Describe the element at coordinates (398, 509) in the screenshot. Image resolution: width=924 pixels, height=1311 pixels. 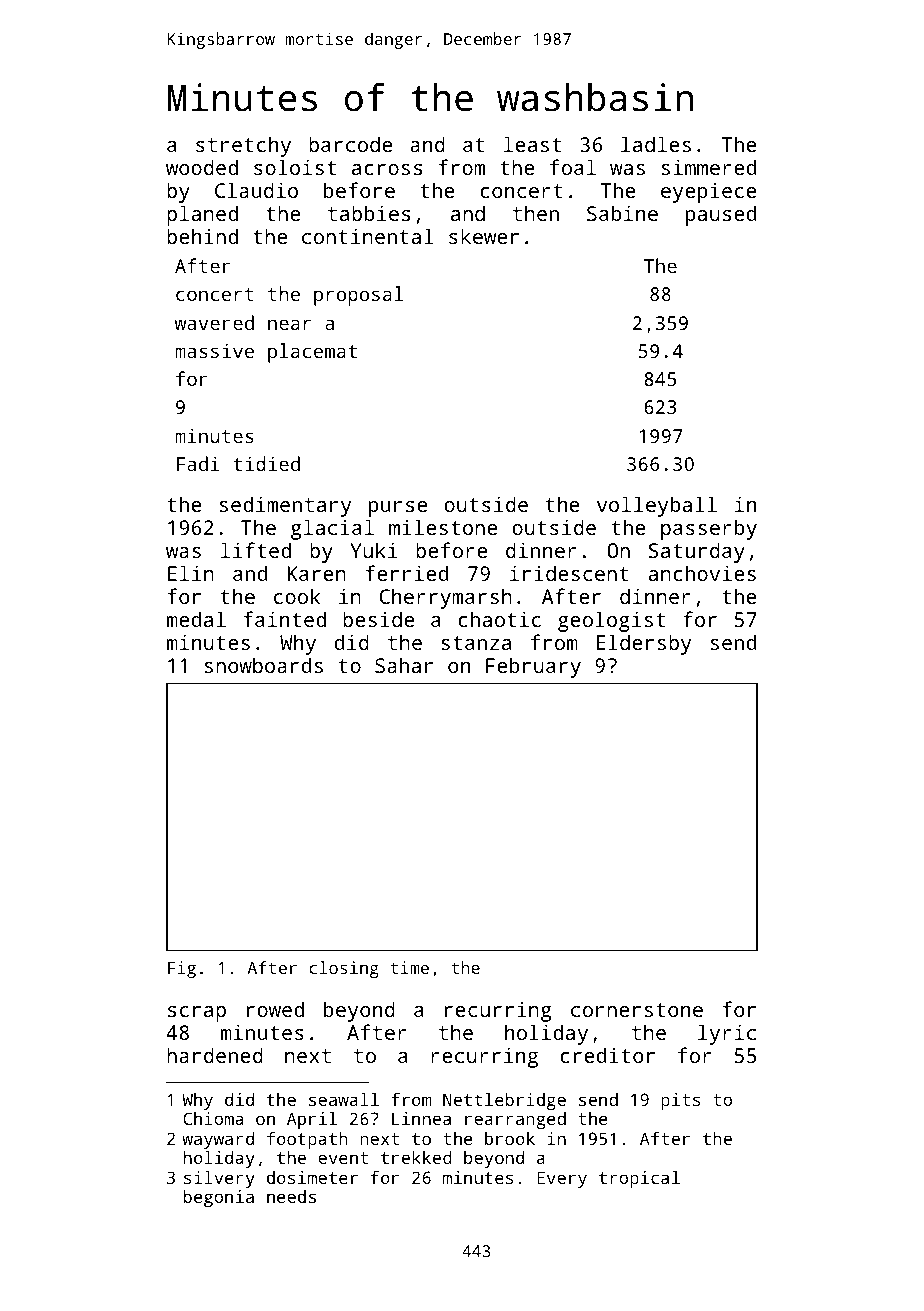
I see `purse` at that location.
